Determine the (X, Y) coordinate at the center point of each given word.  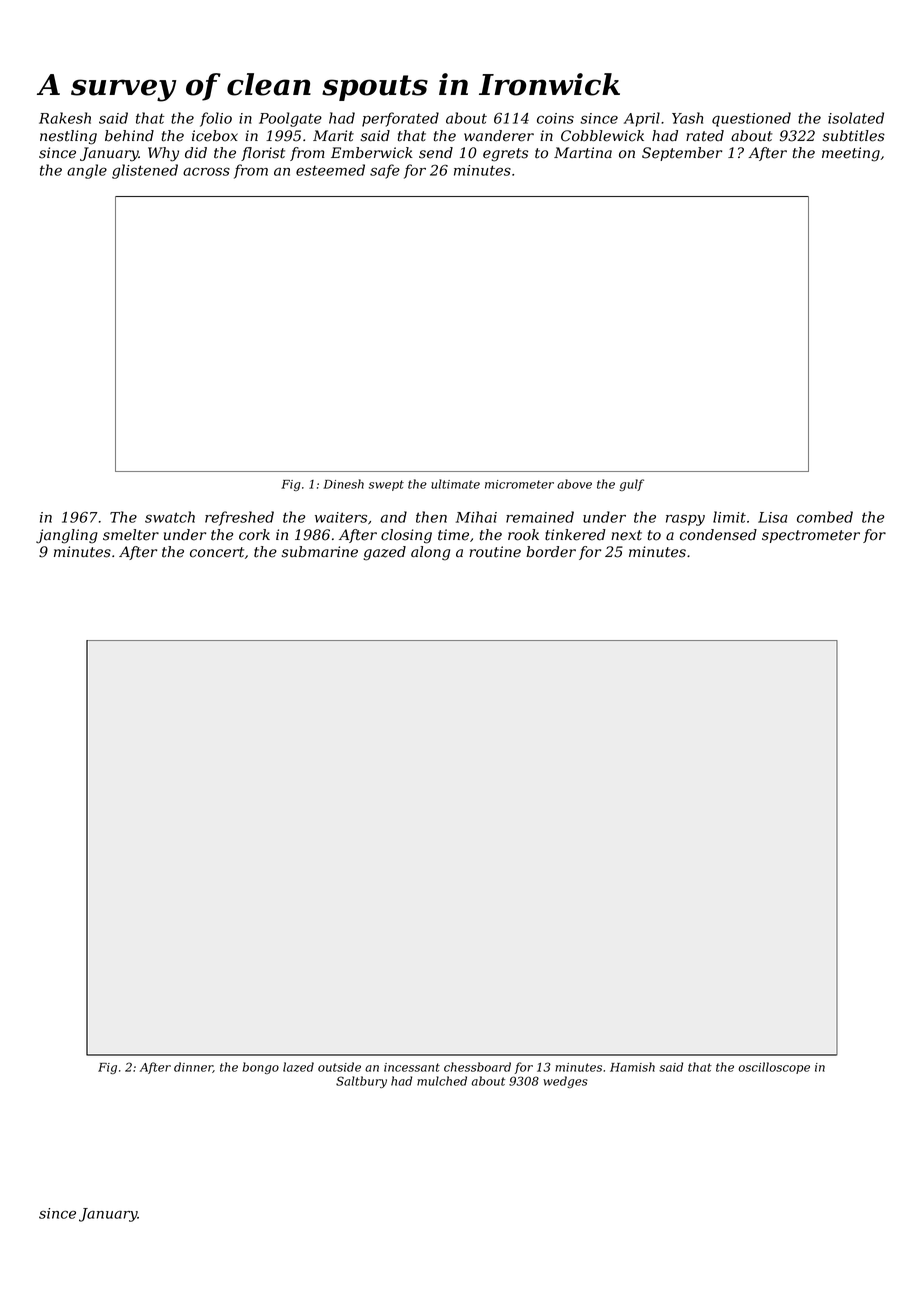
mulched (442, 1081)
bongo (260, 1068)
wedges (565, 1082)
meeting (851, 154)
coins (555, 118)
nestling (68, 137)
